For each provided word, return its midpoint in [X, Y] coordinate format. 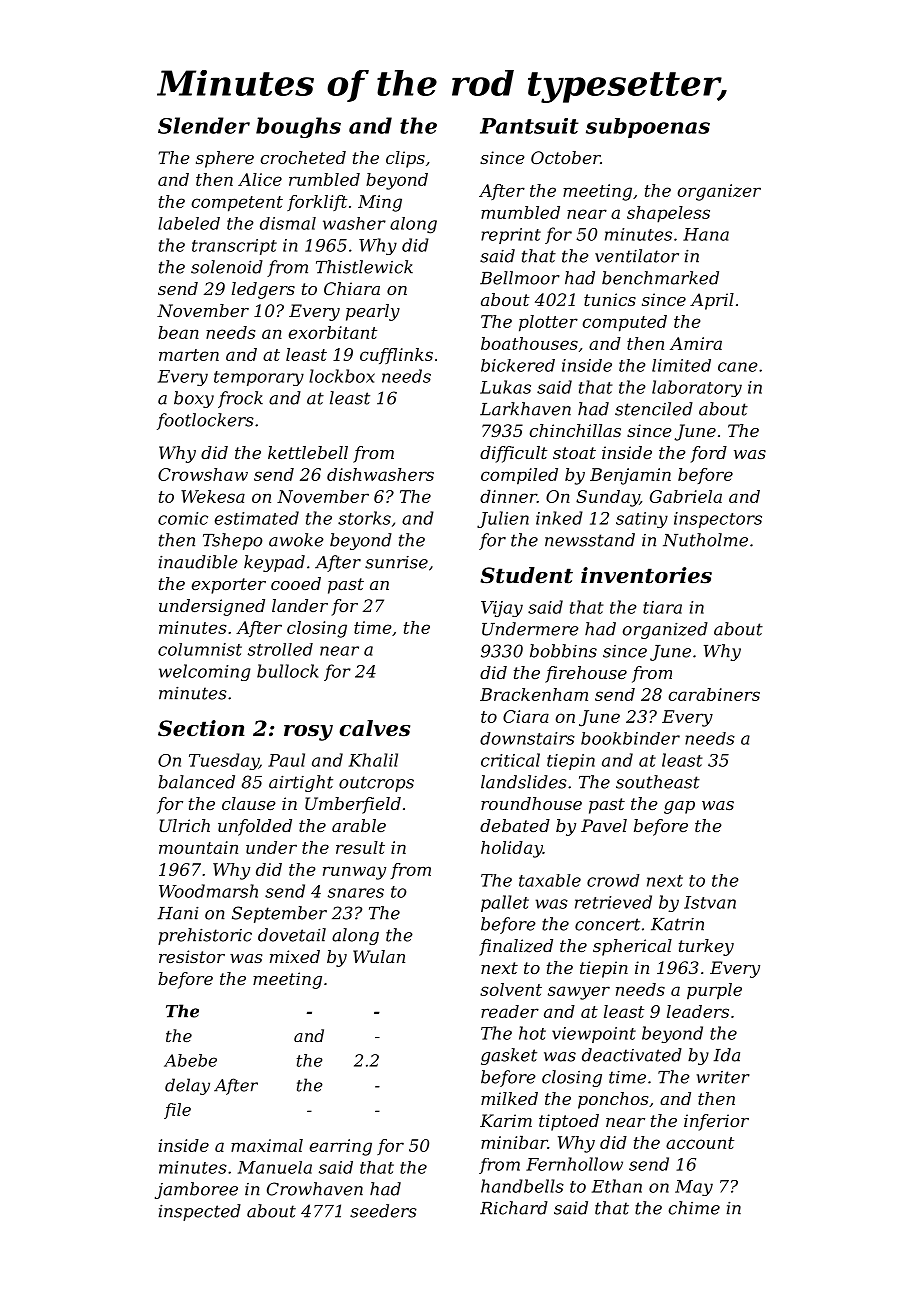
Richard [514, 1208]
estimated [257, 518]
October [566, 157]
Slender [204, 125]
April [712, 301]
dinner [508, 496]
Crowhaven [315, 1189]
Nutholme [705, 540]
